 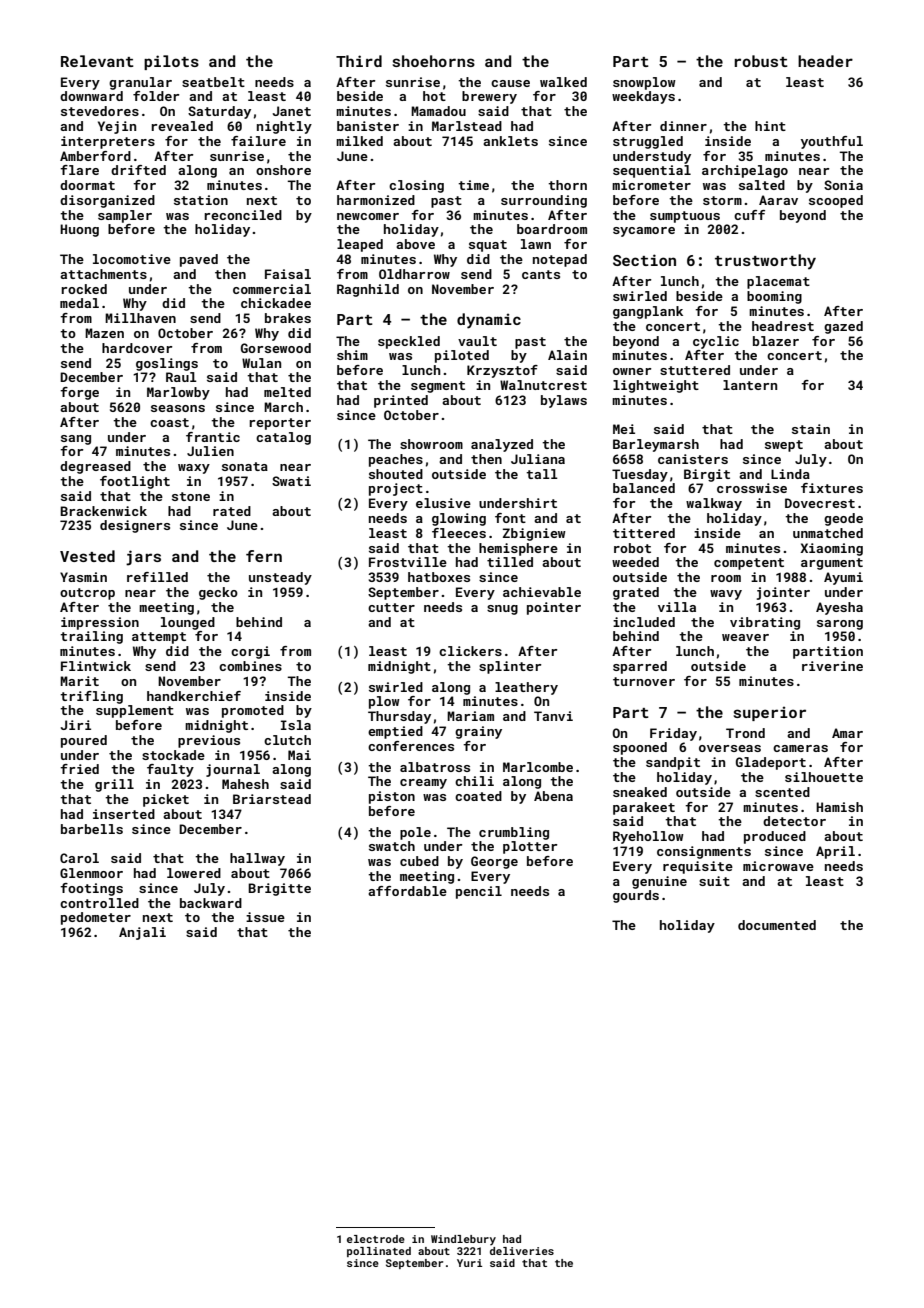 What do you see at coordinates (673, 763) in the document?
I see `sandpit` at bounding box center [673, 763].
